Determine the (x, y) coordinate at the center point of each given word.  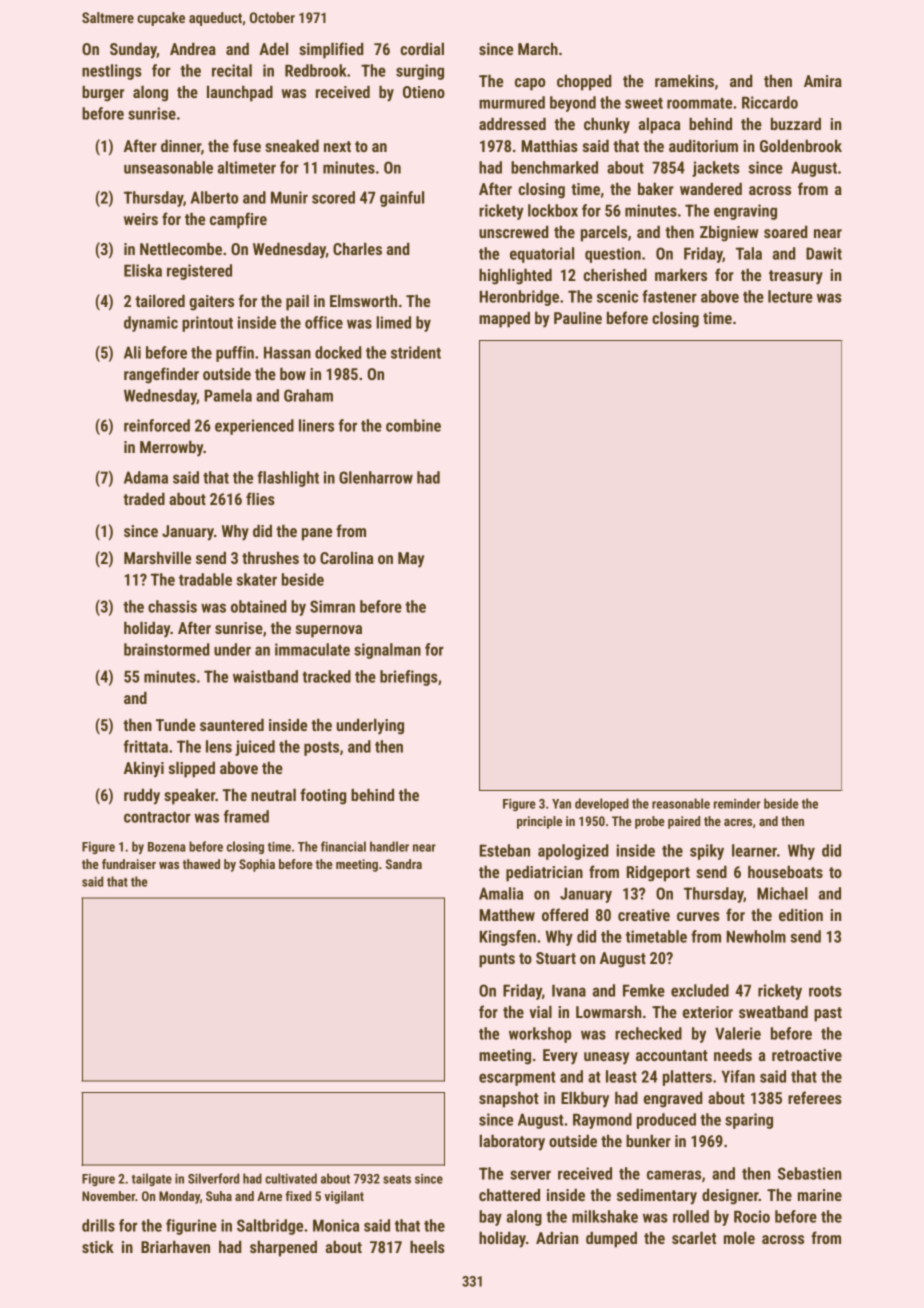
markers (681, 274)
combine (413, 425)
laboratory (512, 1142)
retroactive (807, 1055)
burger (103, 93)
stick (98, 1246)
